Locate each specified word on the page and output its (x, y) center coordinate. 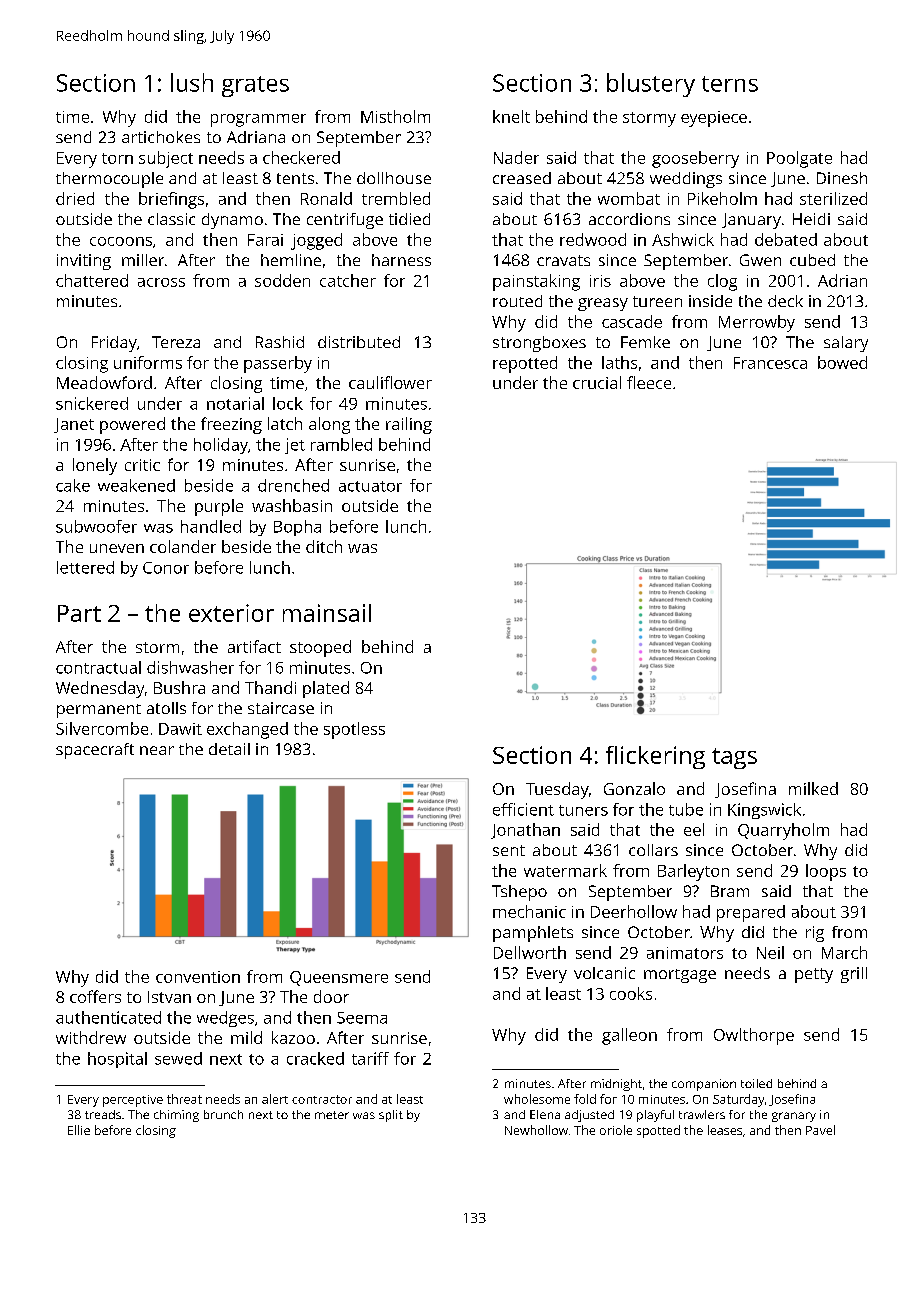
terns (730, 84)
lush (192, 82)
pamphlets (533, 934)
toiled (756, 1083)
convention (198, 977)
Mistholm (395, 116)
